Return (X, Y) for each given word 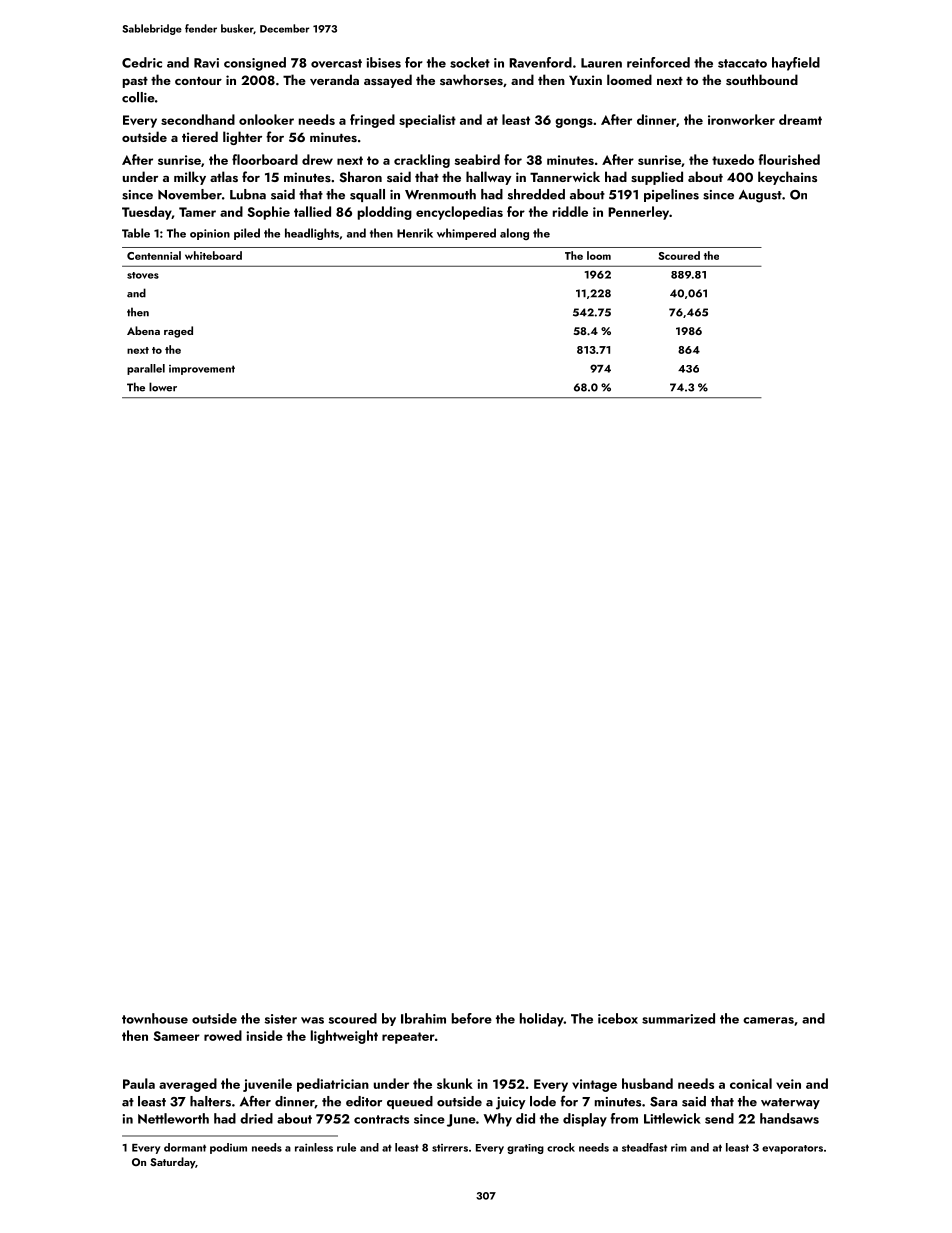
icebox (618, 1018)
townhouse (155, 1018)
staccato (742, 63)
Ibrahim (423, 1018)
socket (470, 62)
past (135, 82)
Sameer (176, 1036)
